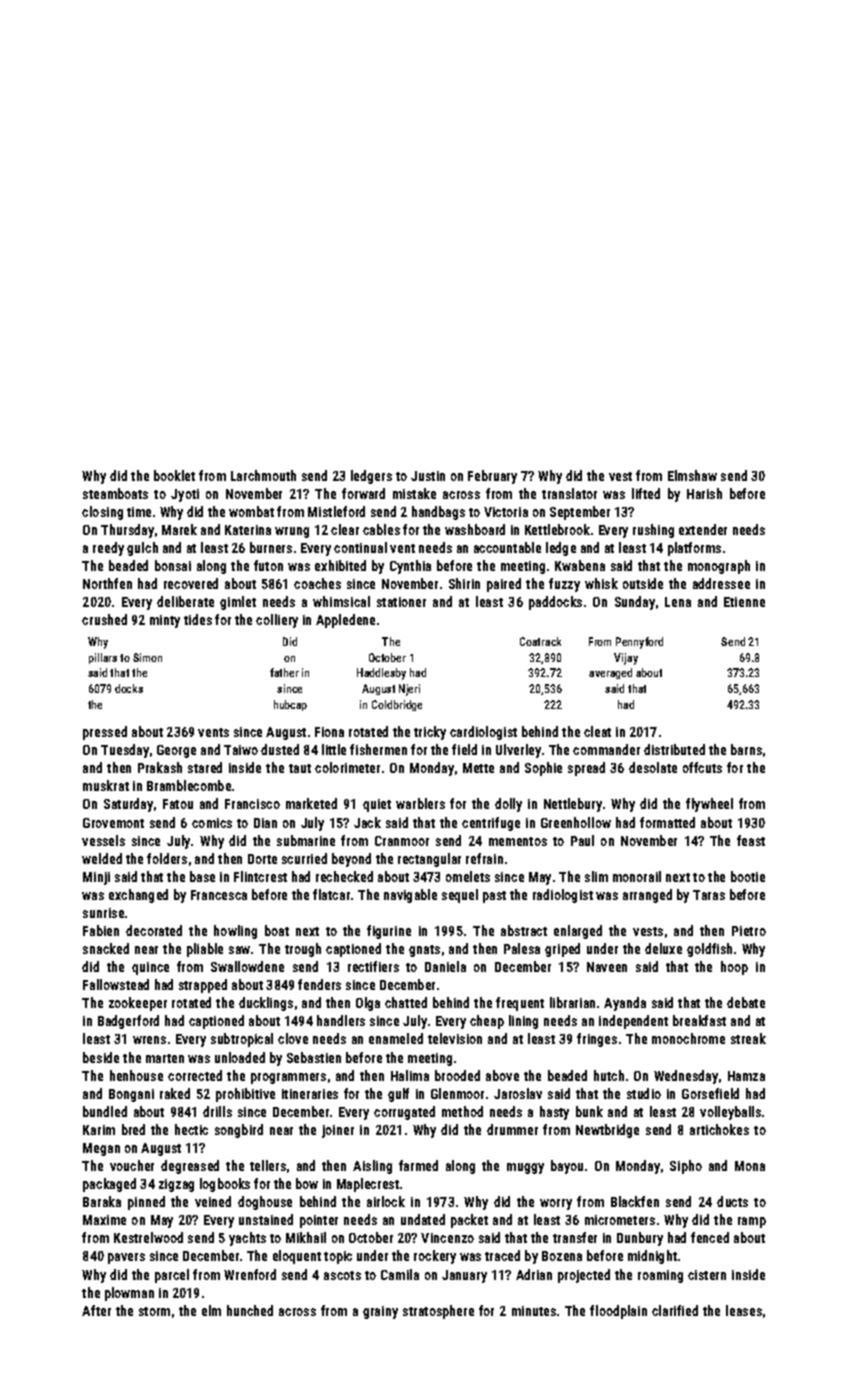 The image size is (849, 1400). I want to click on booklet, so click(174, 475).
